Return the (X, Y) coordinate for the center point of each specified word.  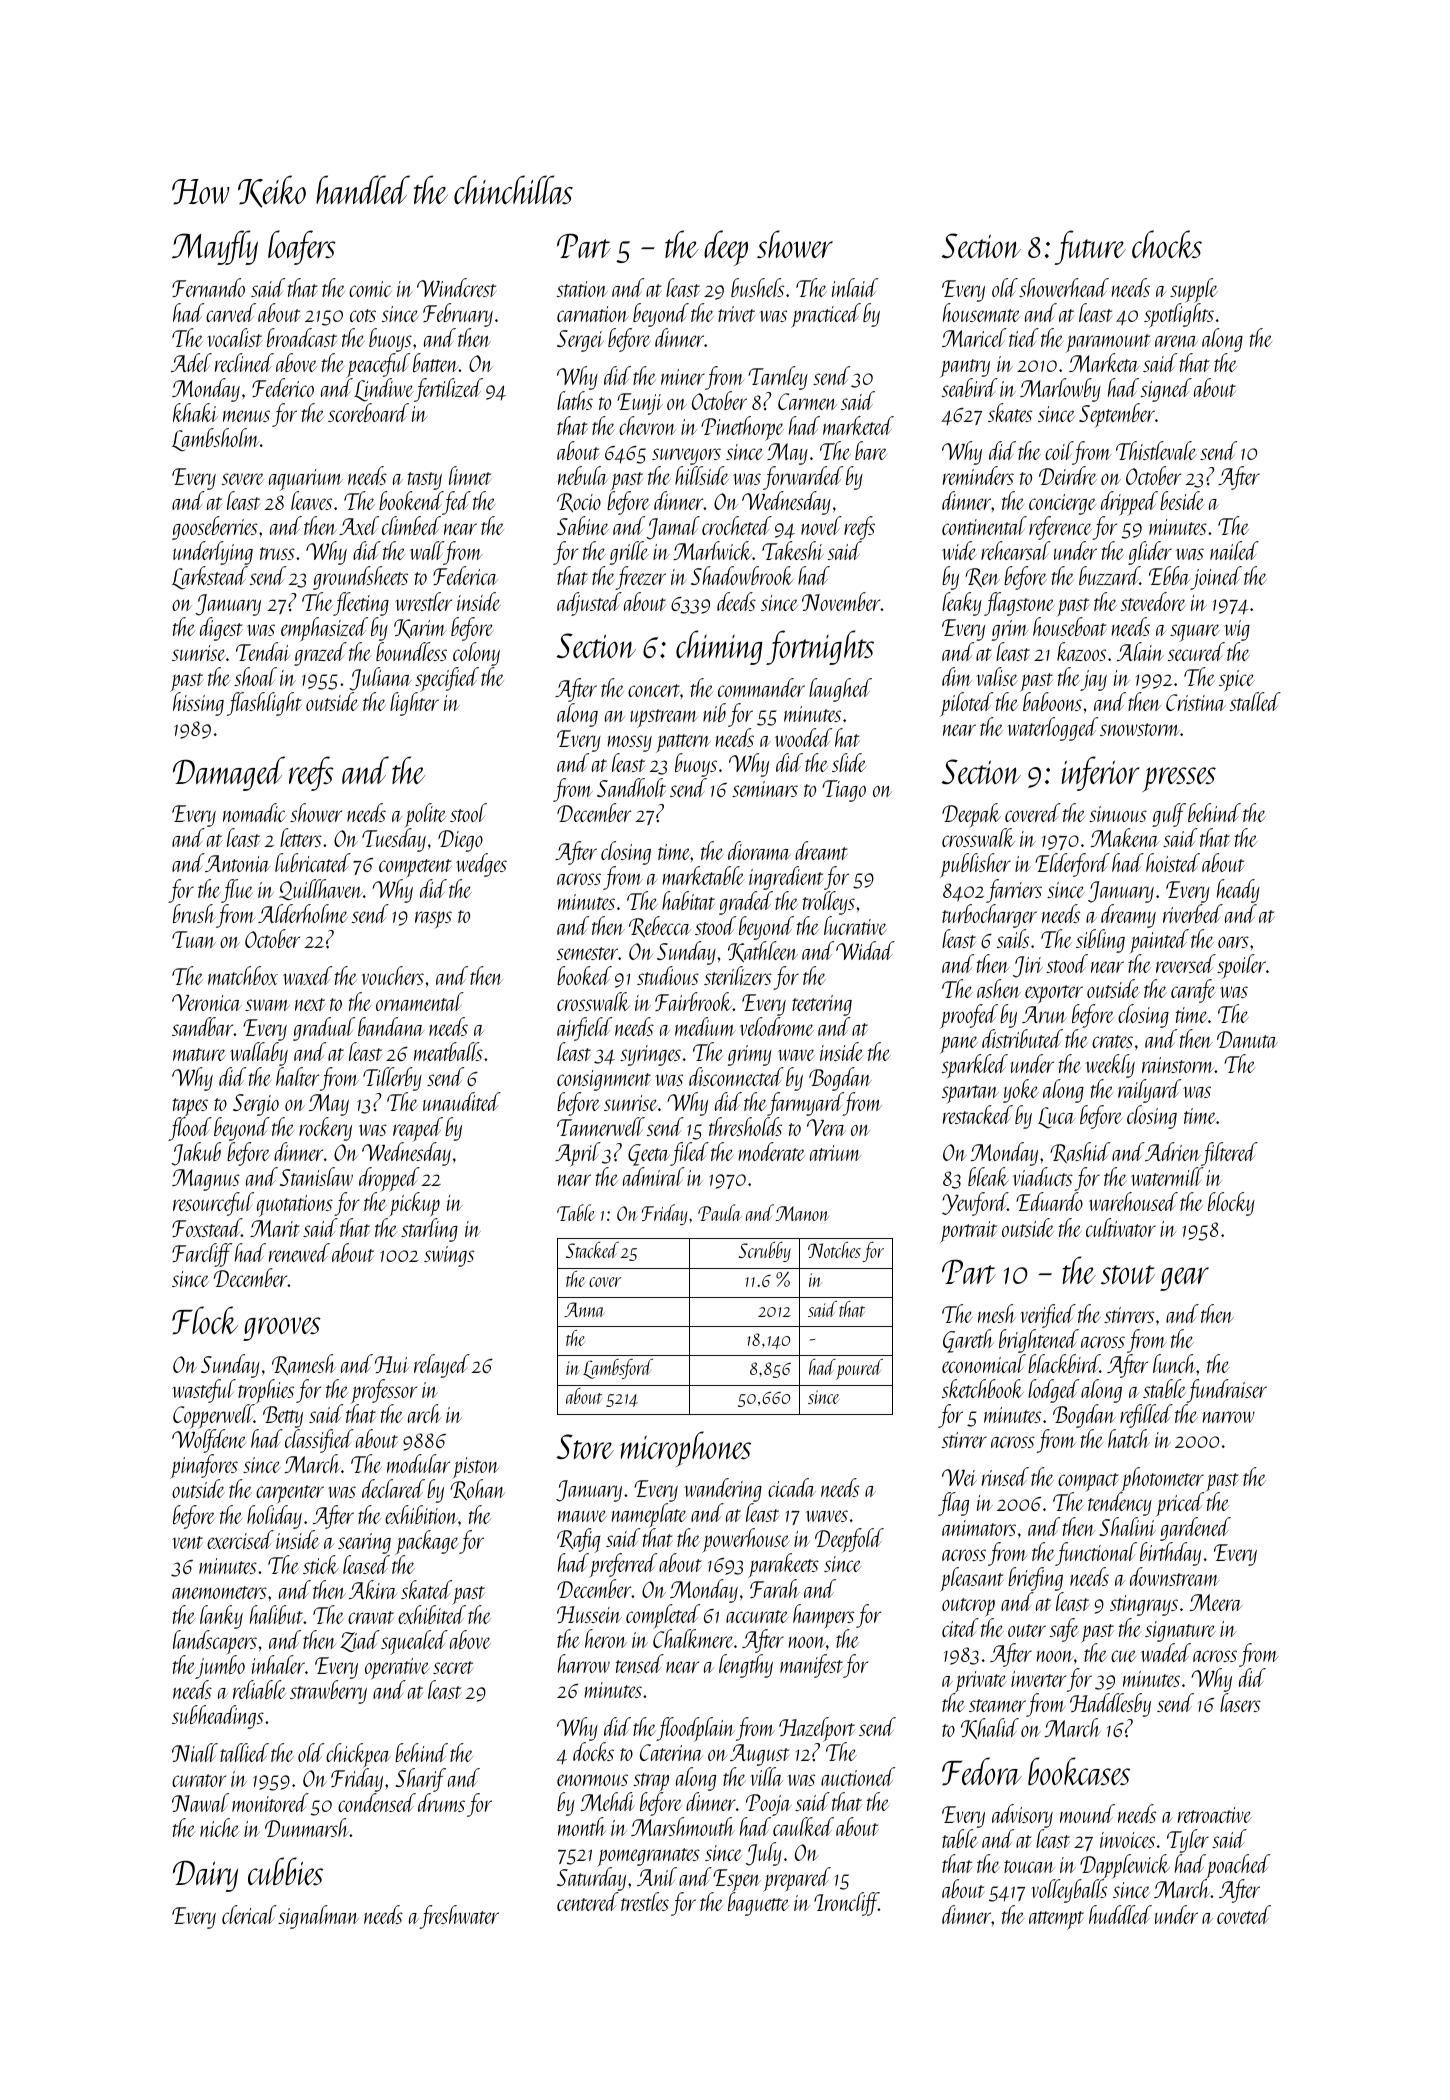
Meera (1216, 1602)
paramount (1109, 343)
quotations (295, 1206)
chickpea (358, 1756)
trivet (737, 314)
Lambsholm (215, 440)
